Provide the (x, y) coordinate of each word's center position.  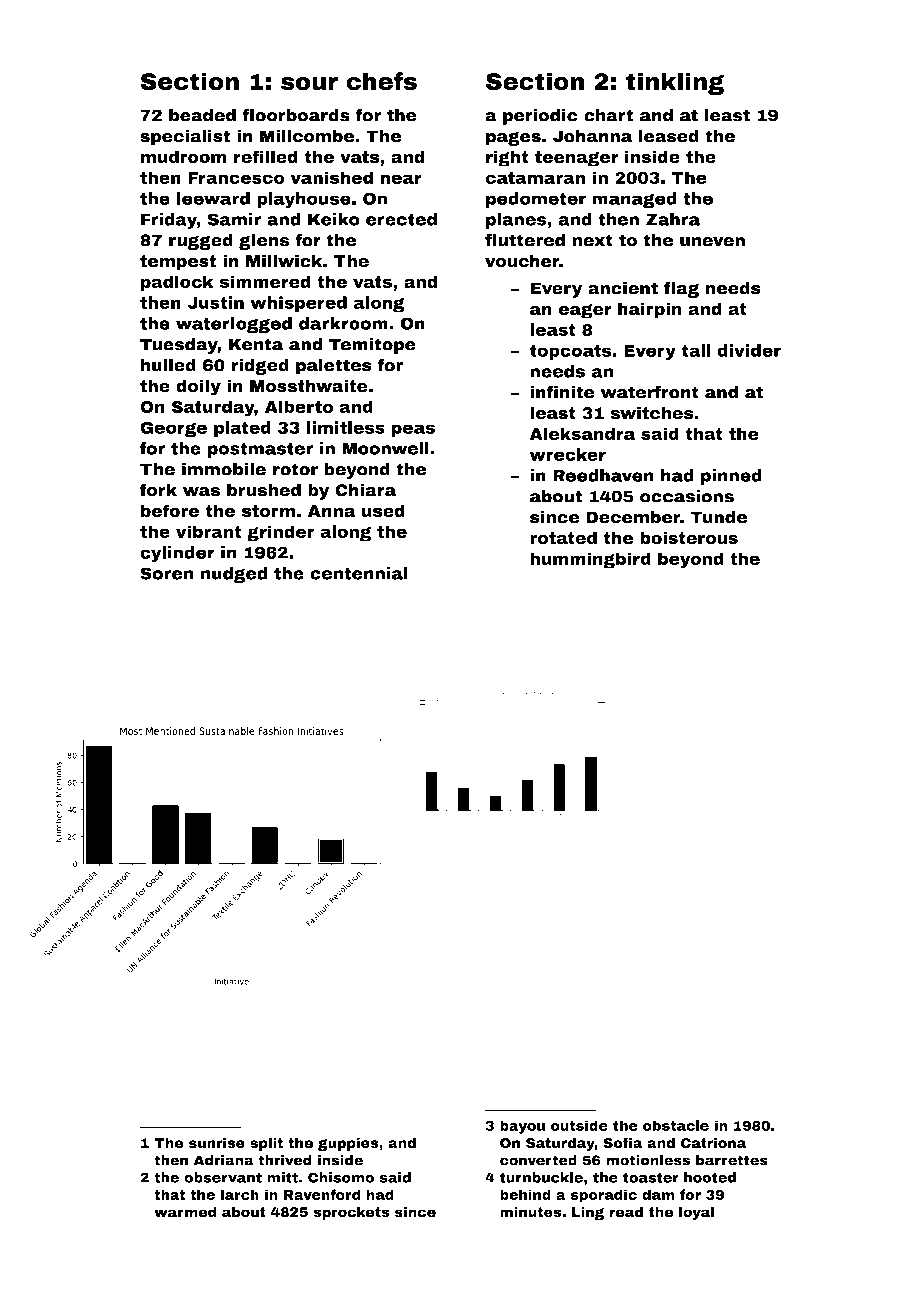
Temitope (372, 346)
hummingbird (590, 560)
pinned (731, 477)
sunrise (217, 1143)
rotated (563, 538)
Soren (167, 573)
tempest (178, 263)
